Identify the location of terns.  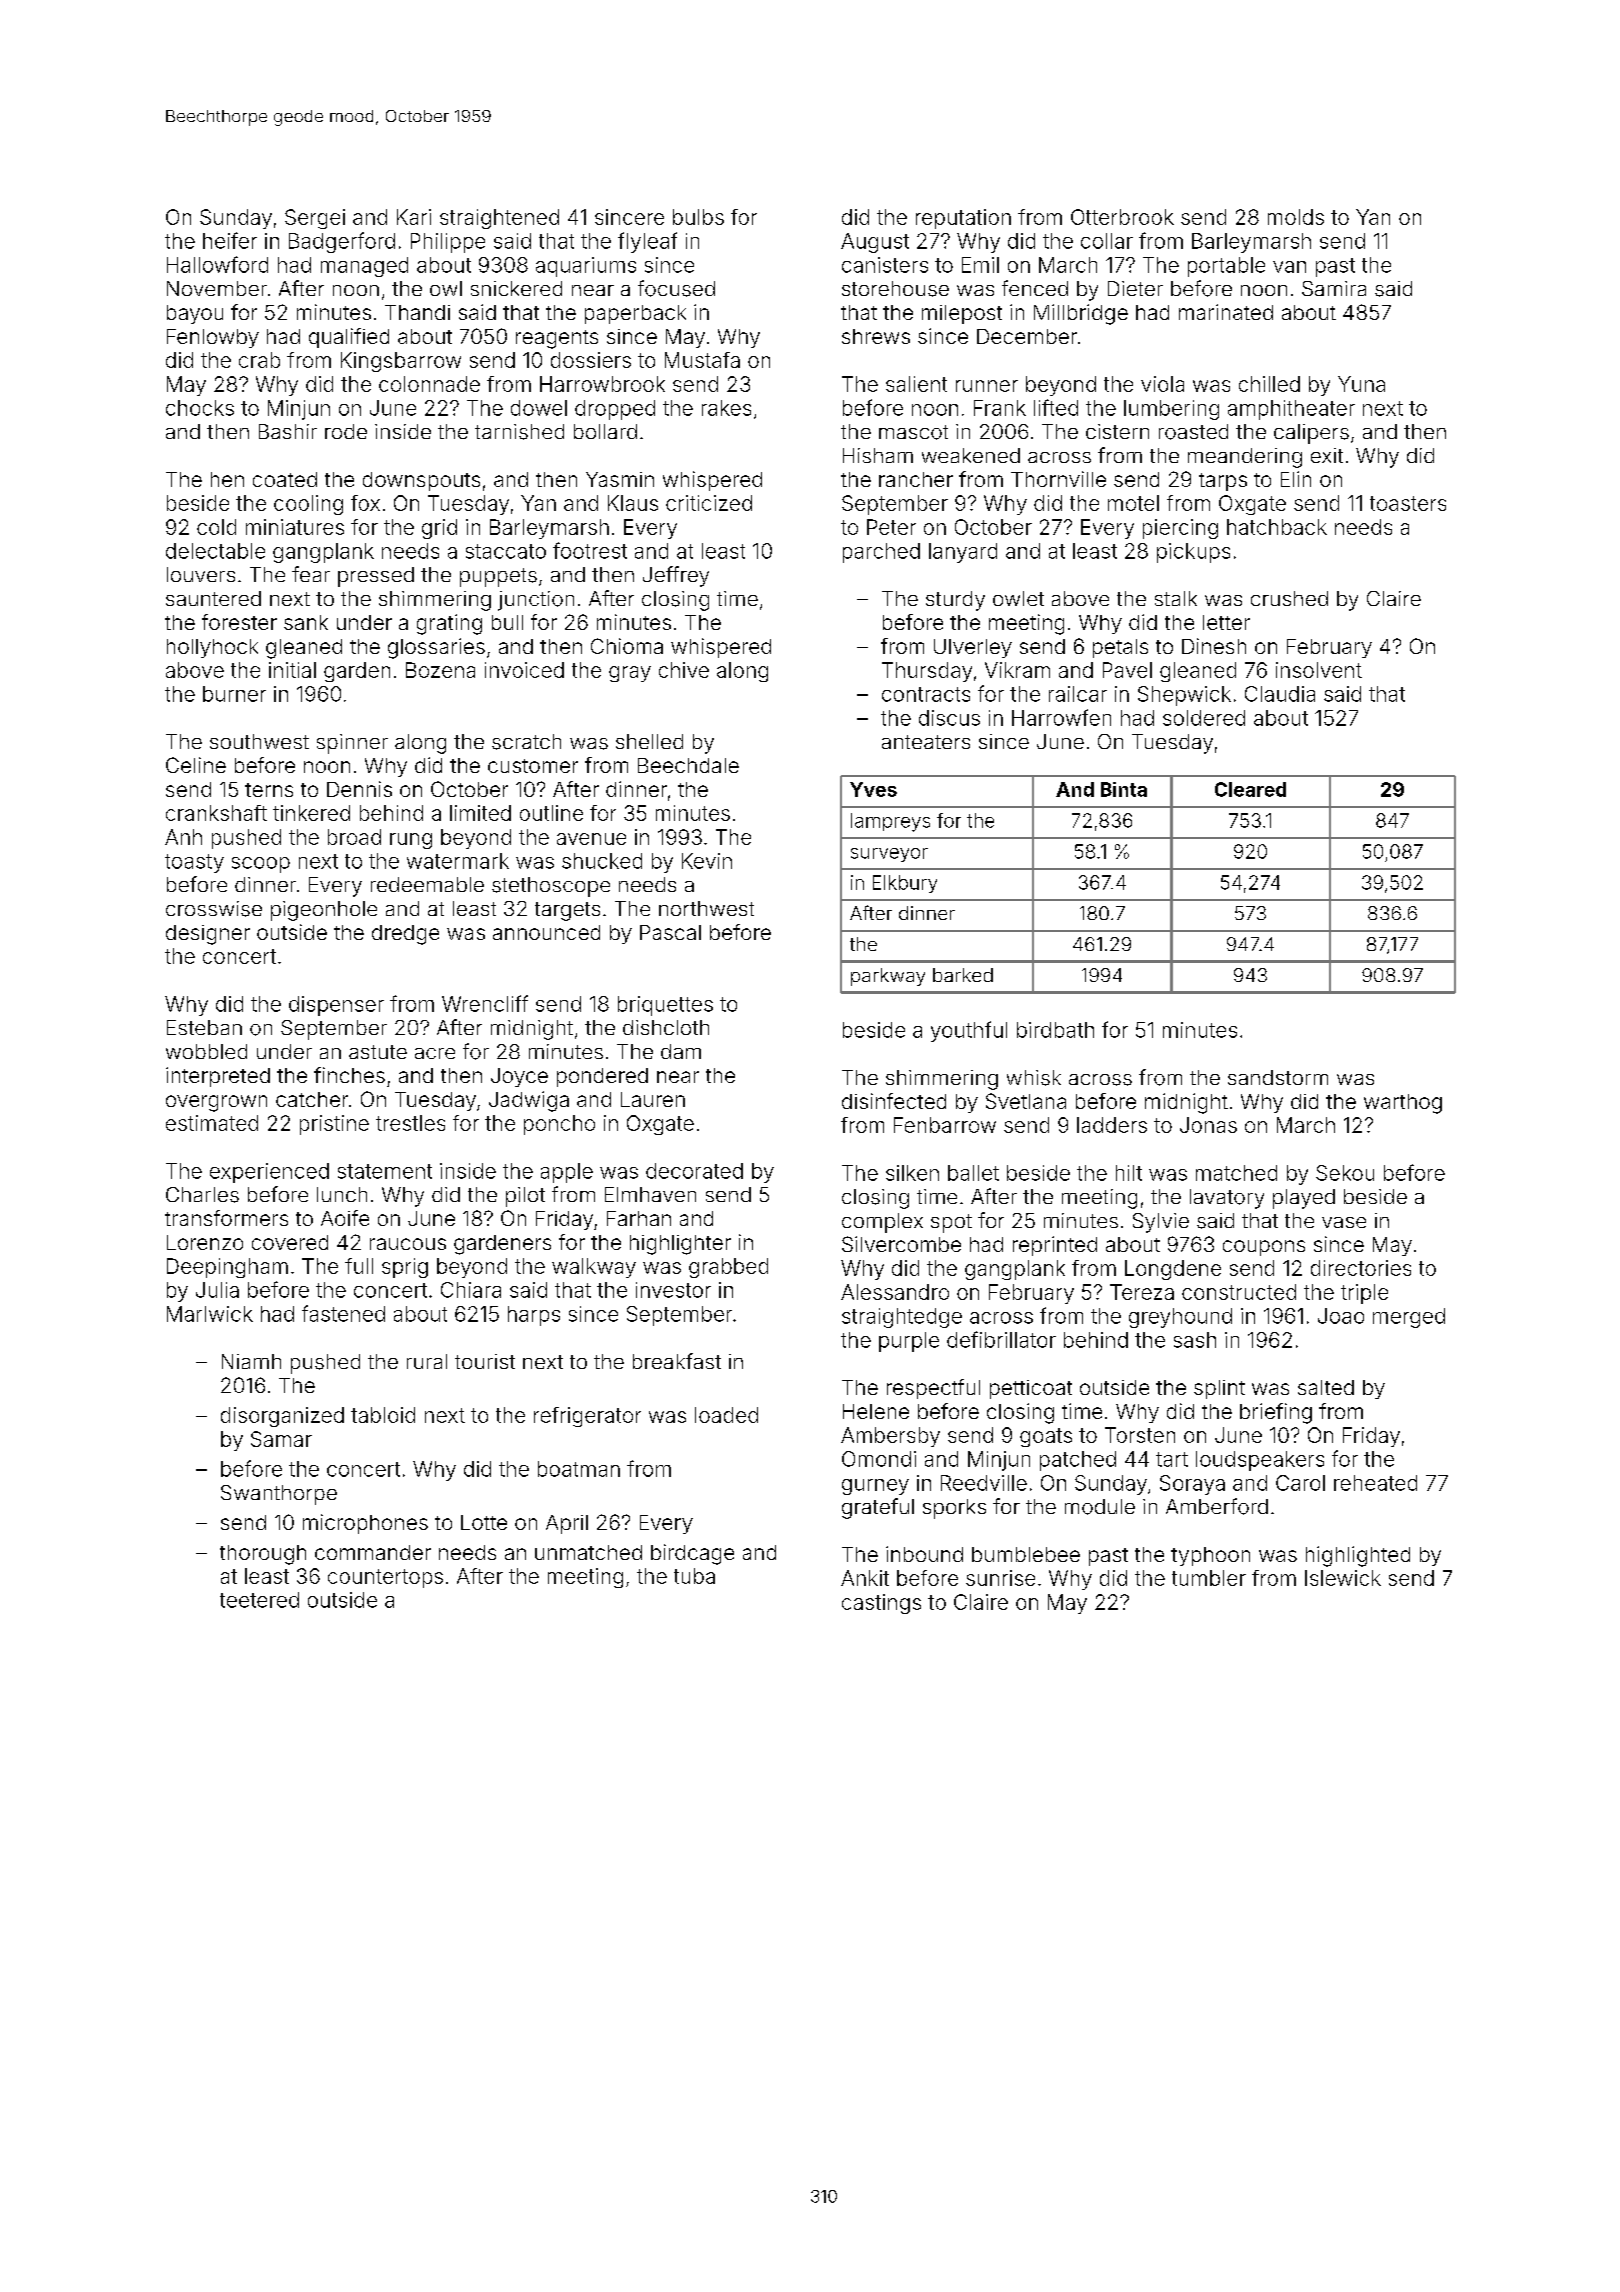
(269, 790).
